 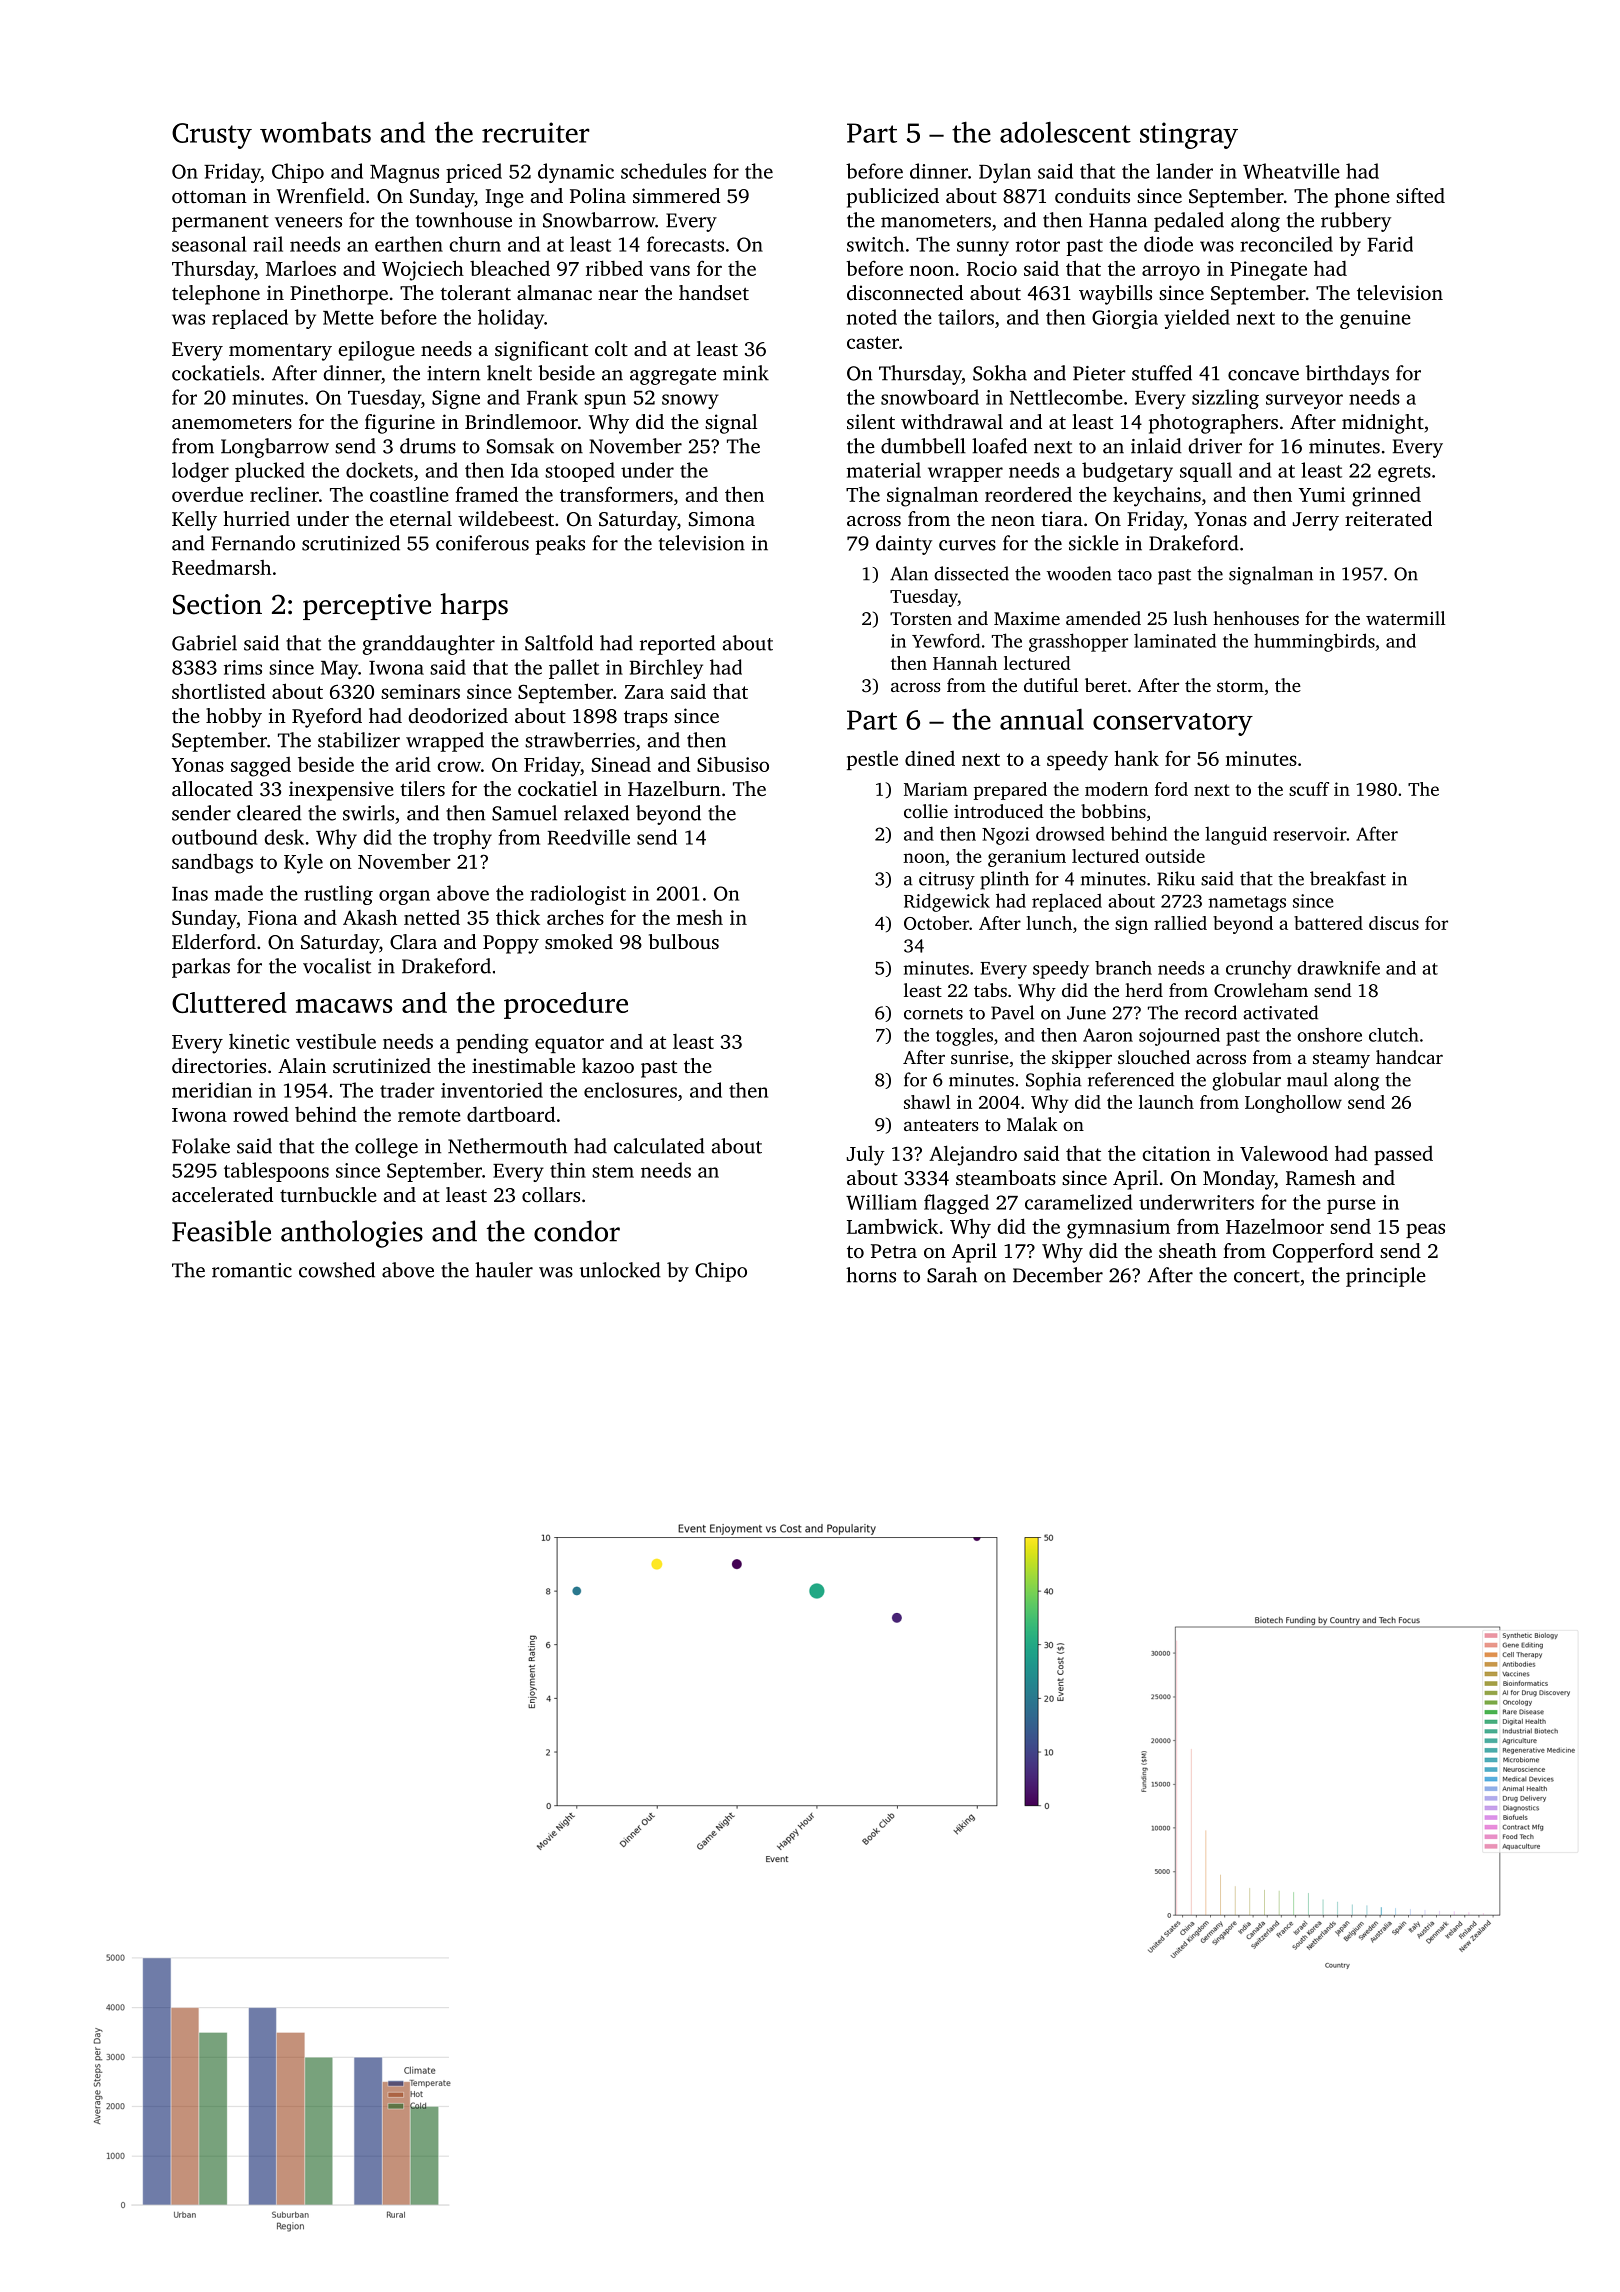 What do you see at coordinates (280, 352) in the screenshot?
I see `momentary` at bounding box center [280, 352].
